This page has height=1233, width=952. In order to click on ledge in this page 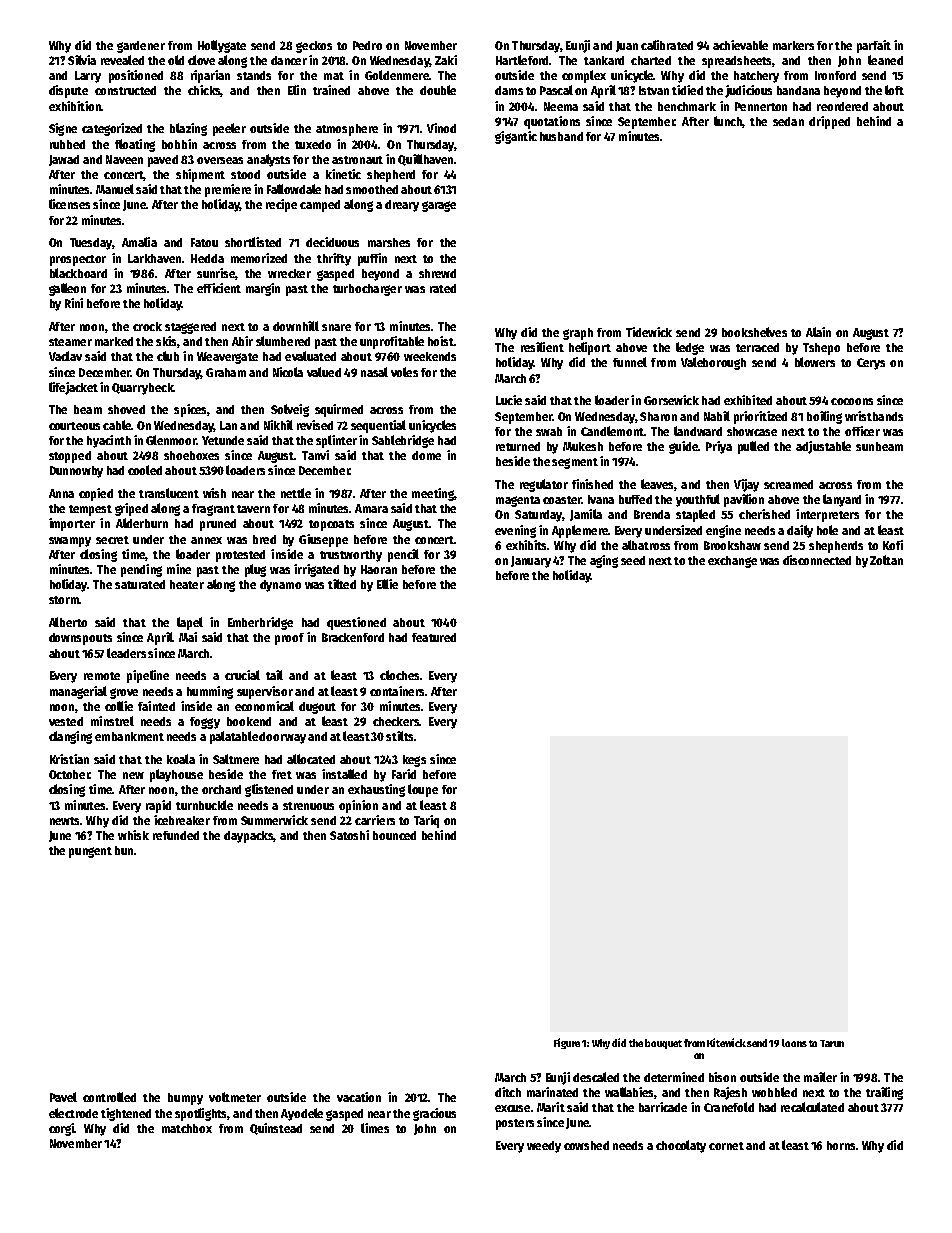, I will do `click(690, 348)`.
